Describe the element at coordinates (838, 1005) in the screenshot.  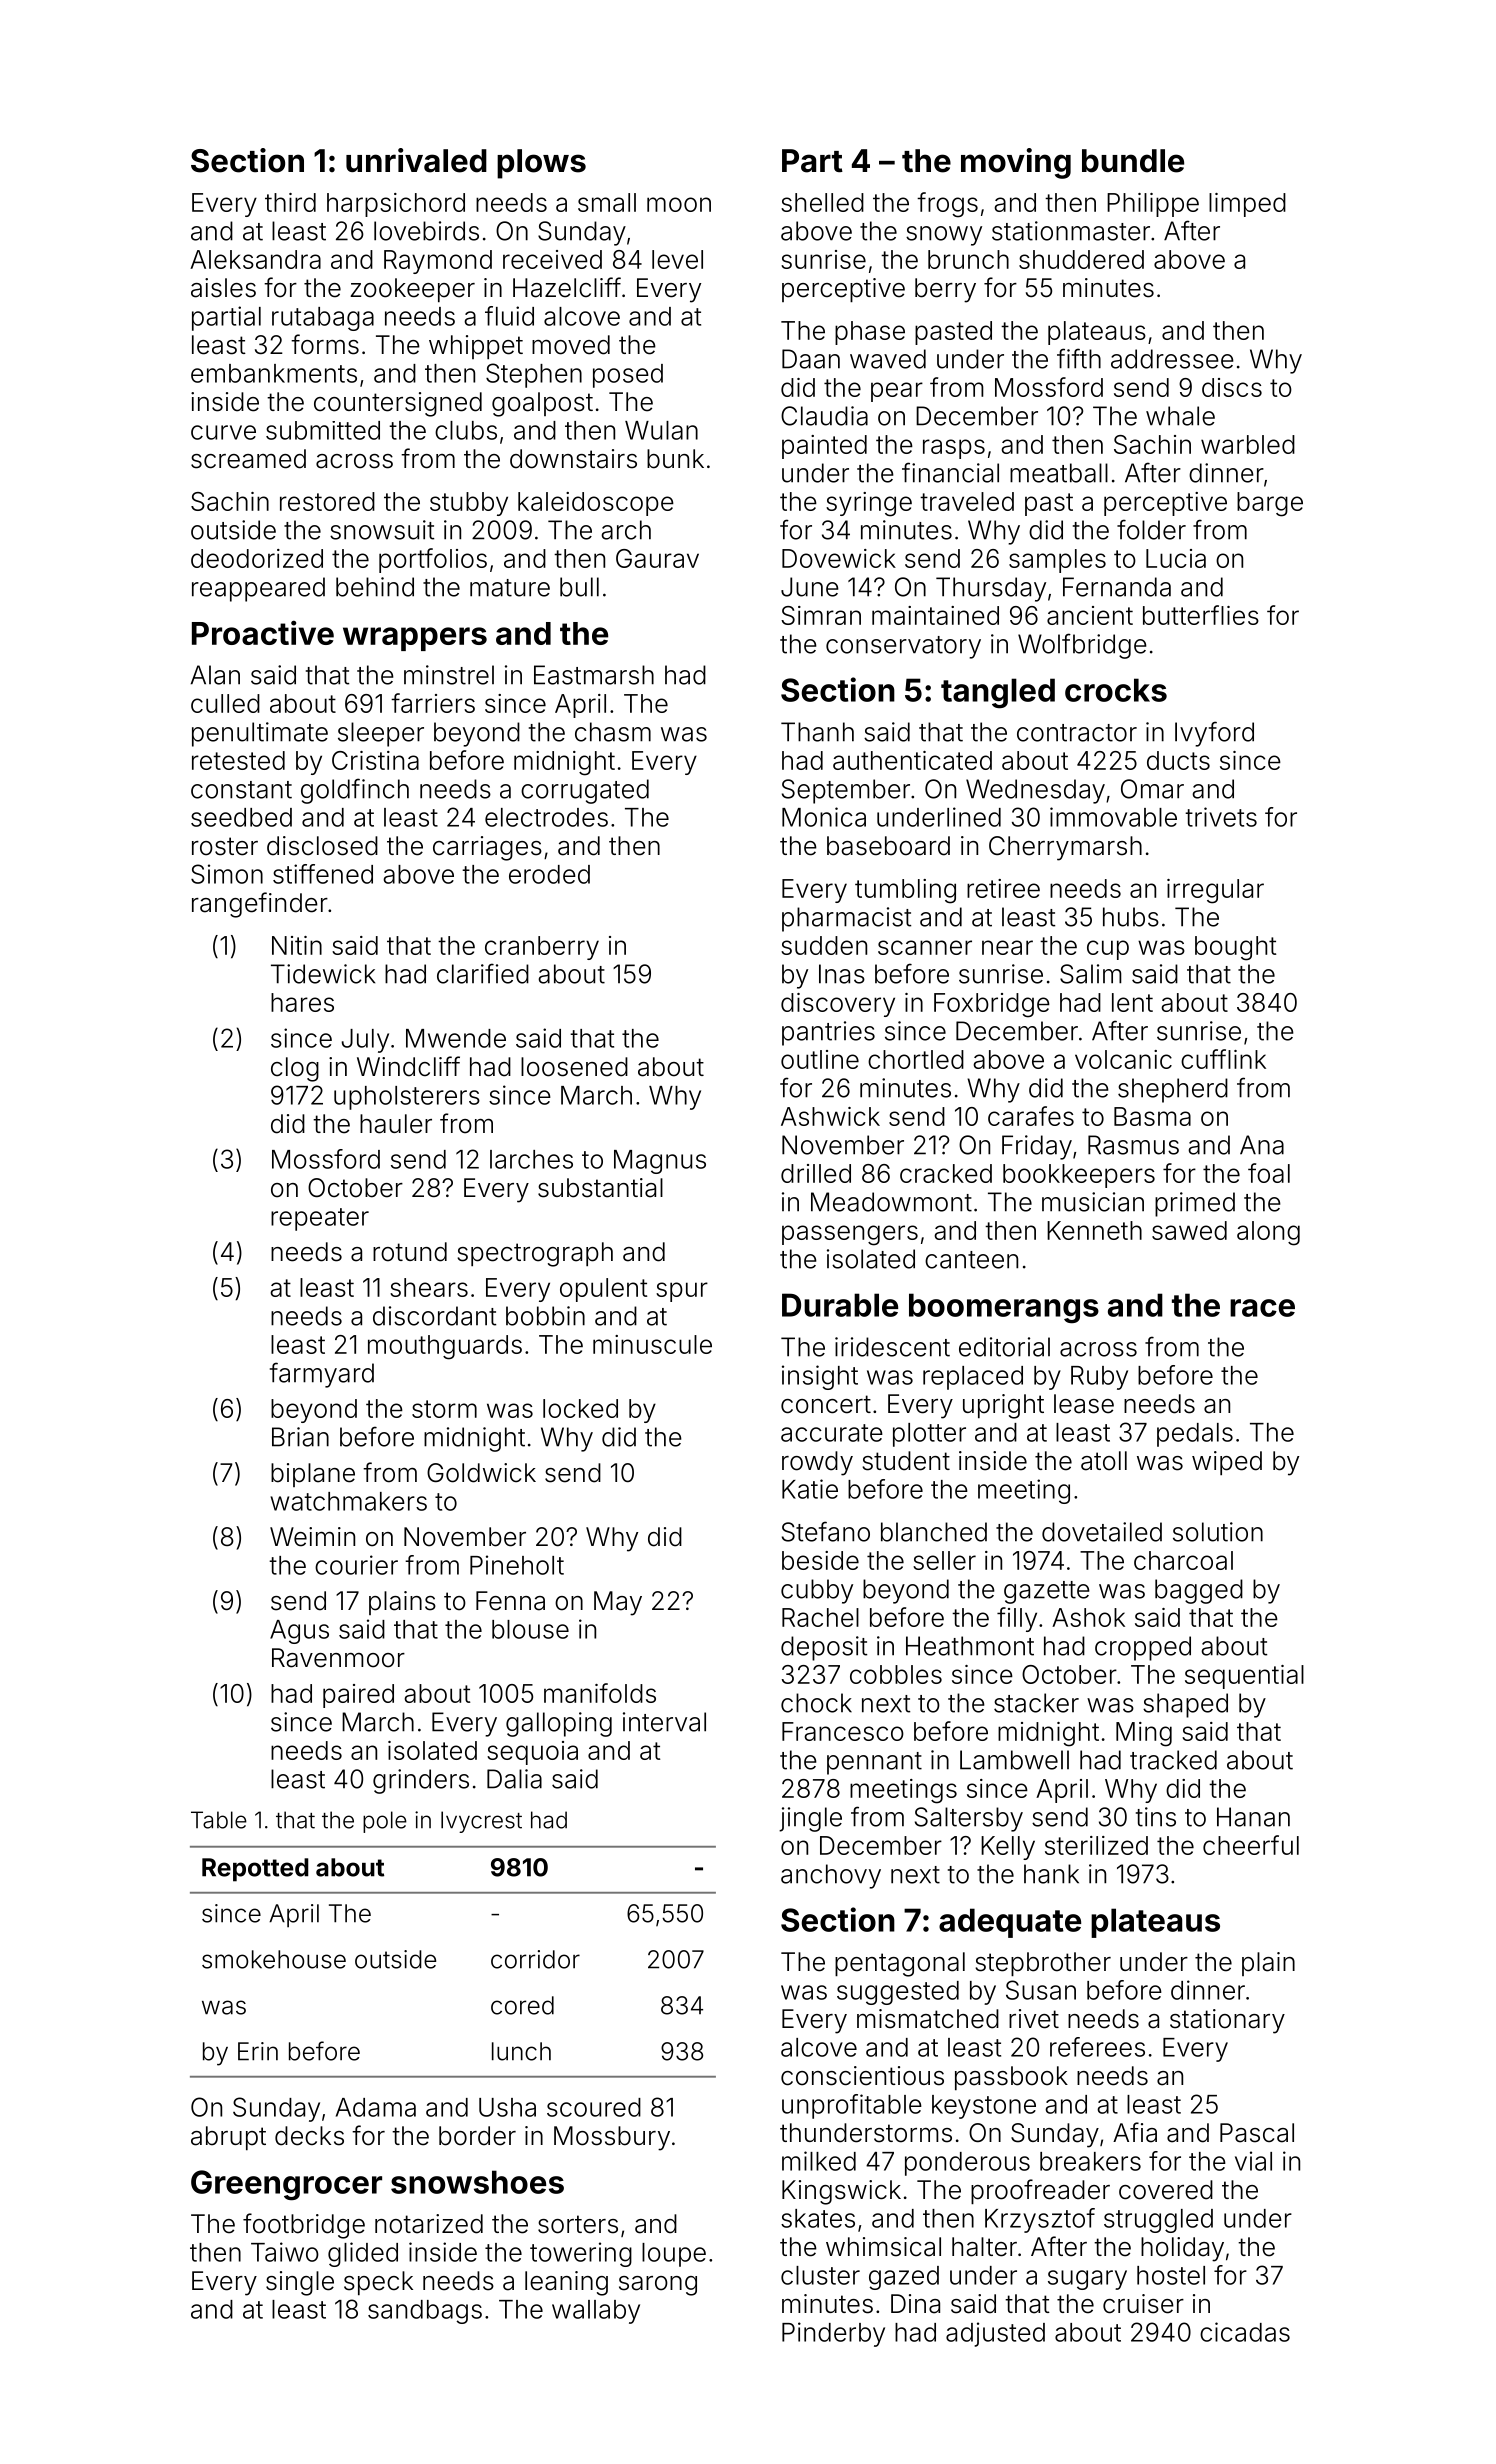
I see `discovery` at that location.
